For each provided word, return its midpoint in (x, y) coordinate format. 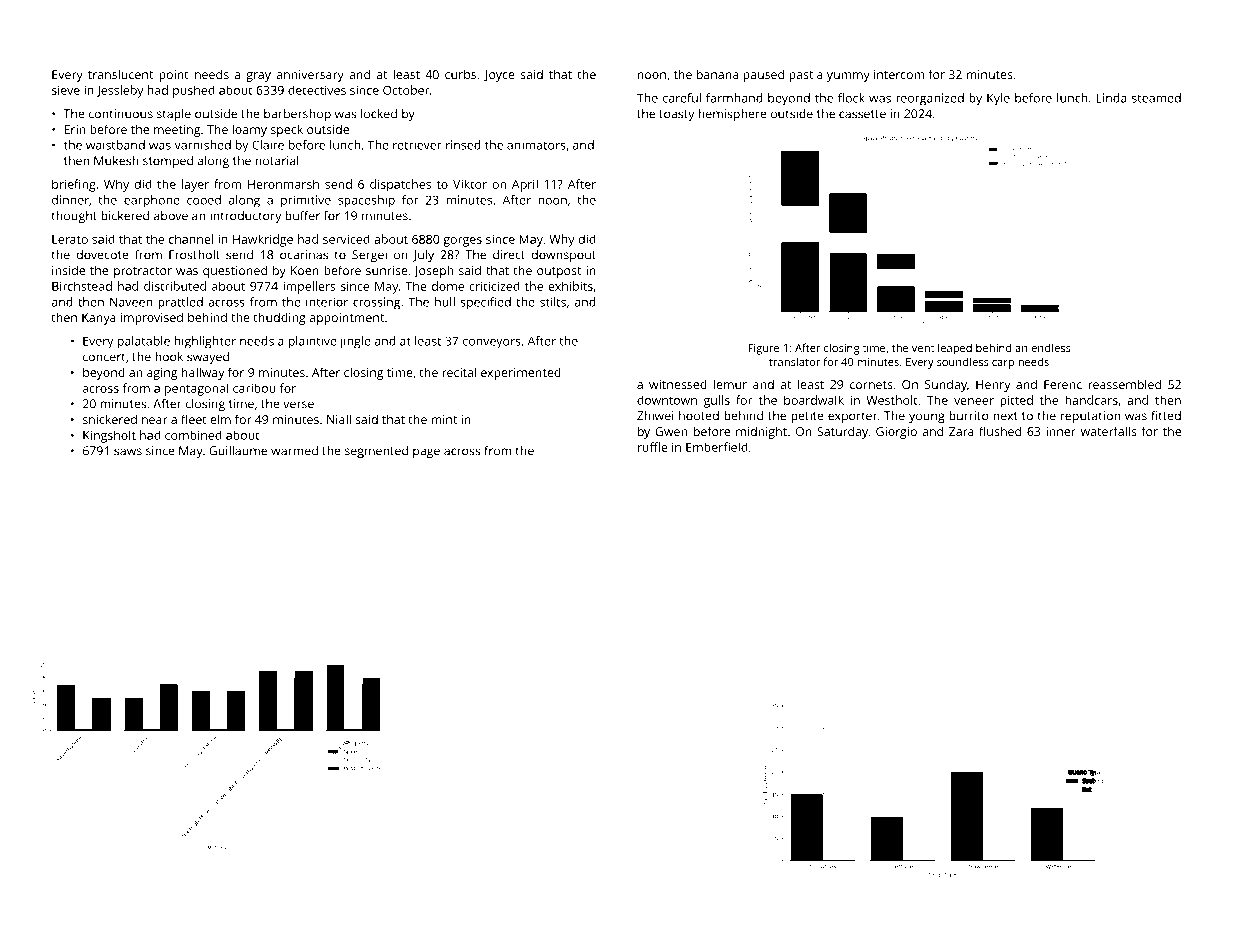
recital (459, 372)
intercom (899, 74)
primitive (306, 201)
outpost (559, 272)
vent (923, 348)
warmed (294, 451)
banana (718, 74)
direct (509, 255)
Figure (764, 349)
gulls (717, 401)
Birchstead (82, 286)
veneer (974, 401)
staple (174, 115)
